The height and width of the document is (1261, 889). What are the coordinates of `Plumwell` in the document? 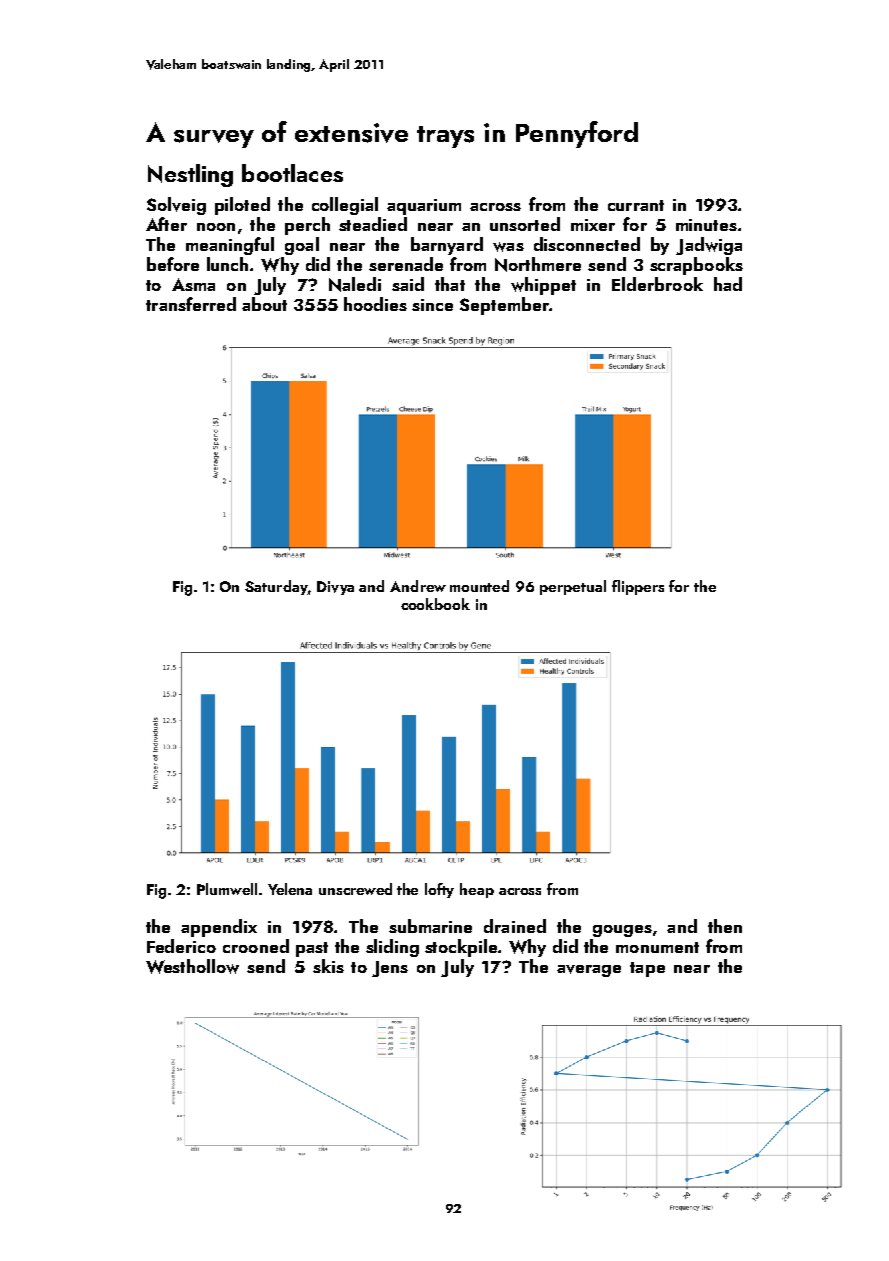 It's located at (227, 889).
